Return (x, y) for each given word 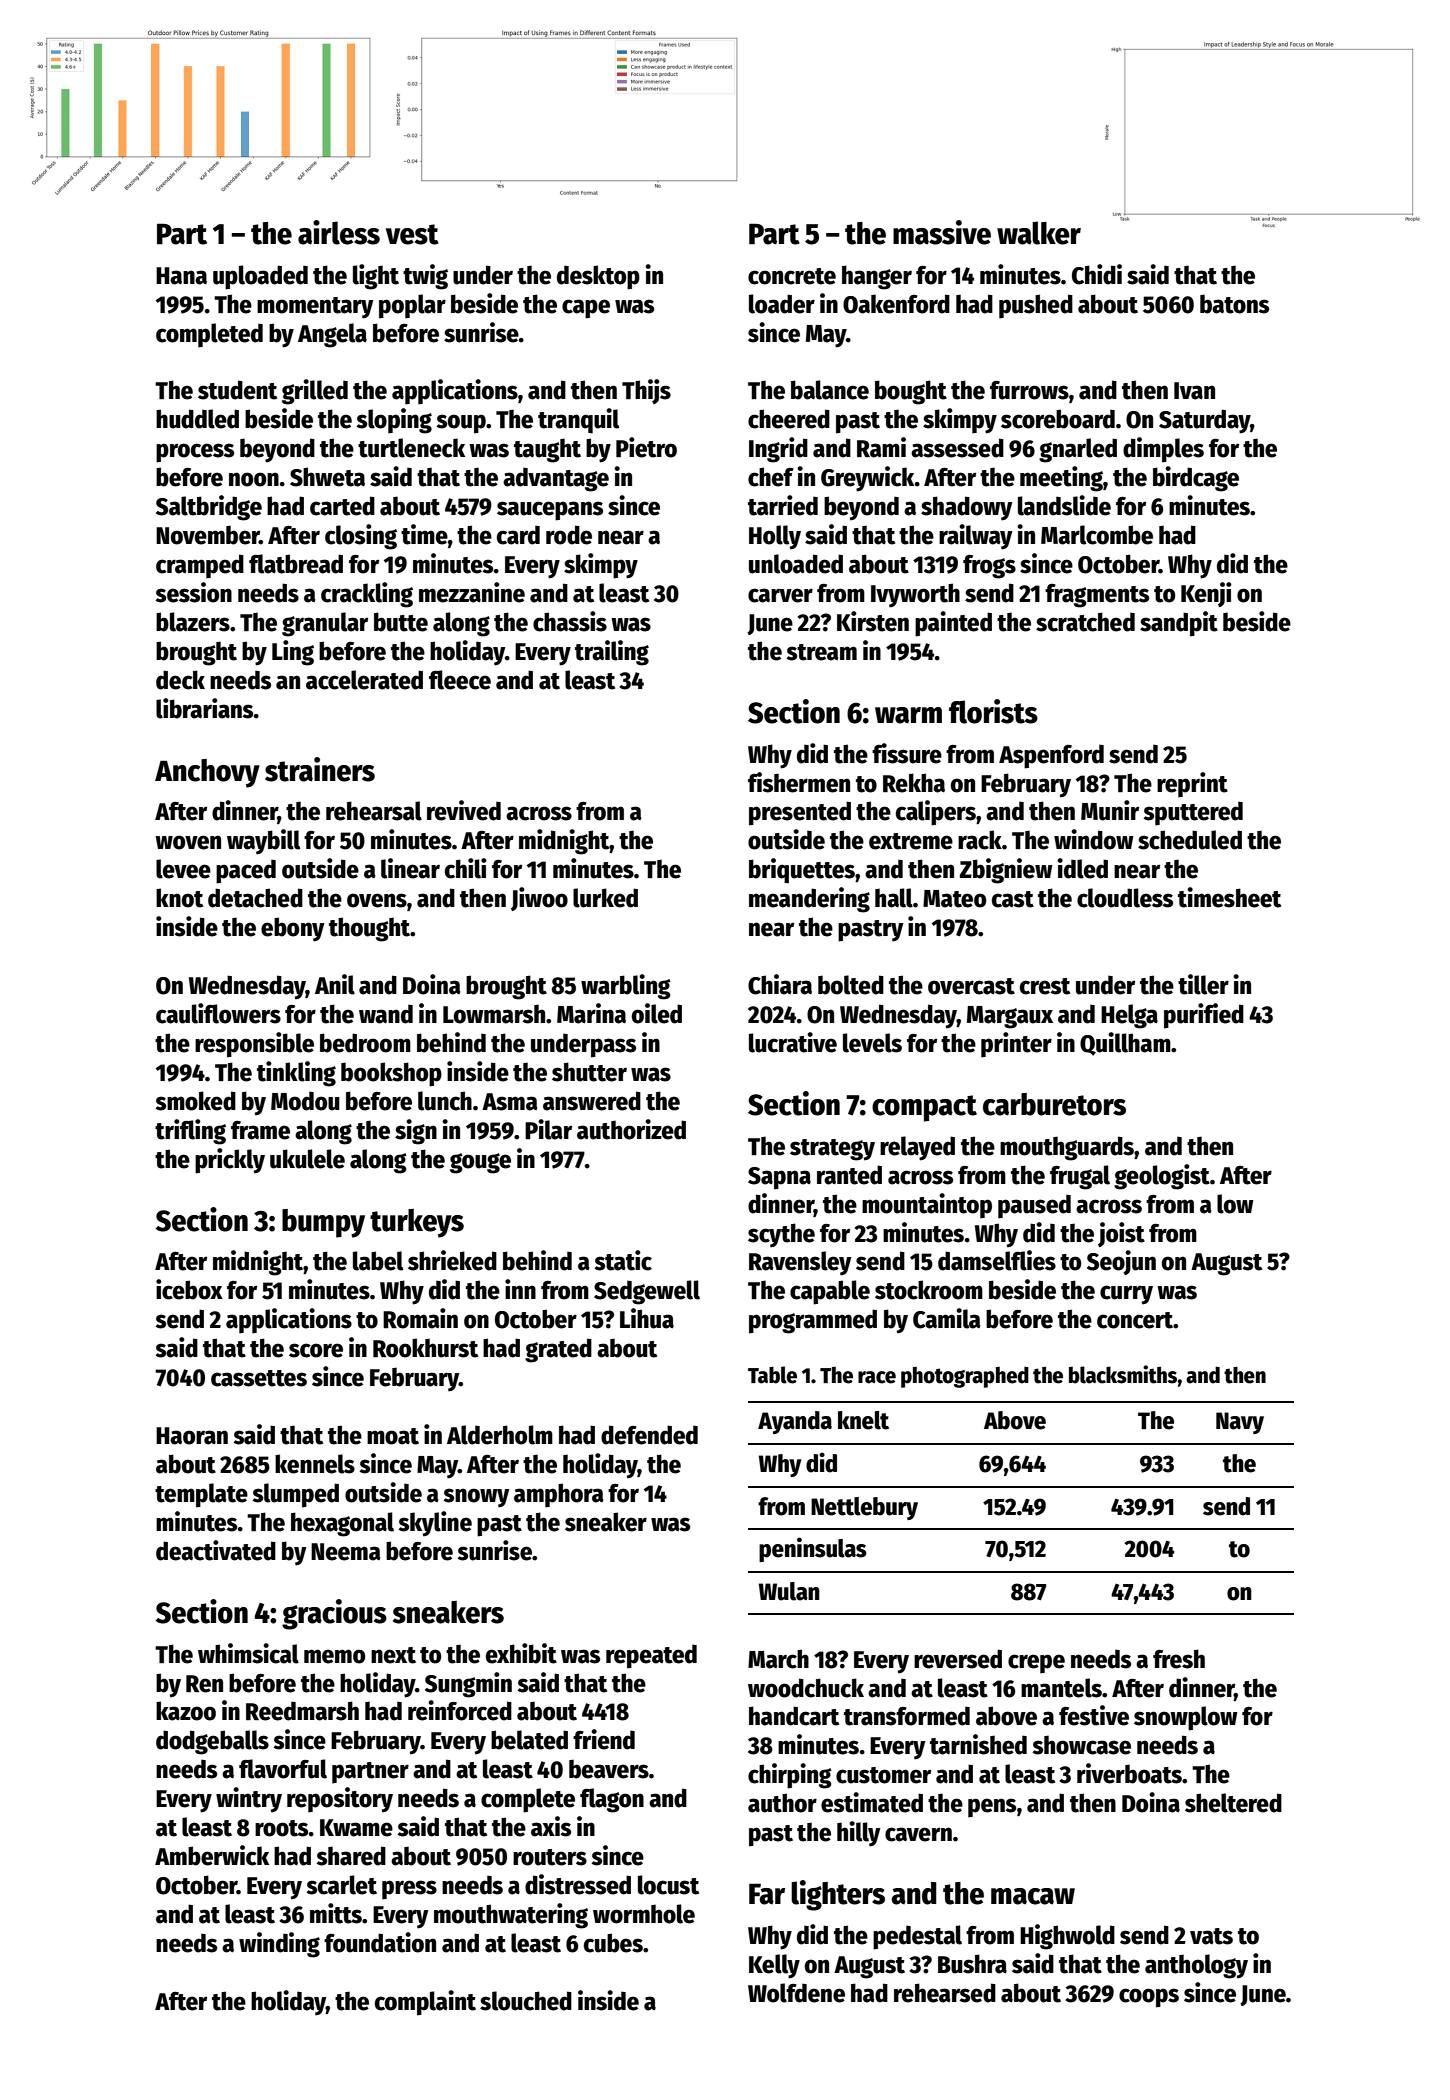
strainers (320, 769)
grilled (315, 392)
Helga (1129, 1016)
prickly (230, 1161)
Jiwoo (539, 899)
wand (386, 1014)
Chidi (1097, 274)
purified (1204, 1016)
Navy (1240, 1423)
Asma (510, 1102)
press (409, 1890)
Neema (346, 1552)
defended (649, 1435)
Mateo (954, 899)
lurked (605, 898)
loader (782, 304)
